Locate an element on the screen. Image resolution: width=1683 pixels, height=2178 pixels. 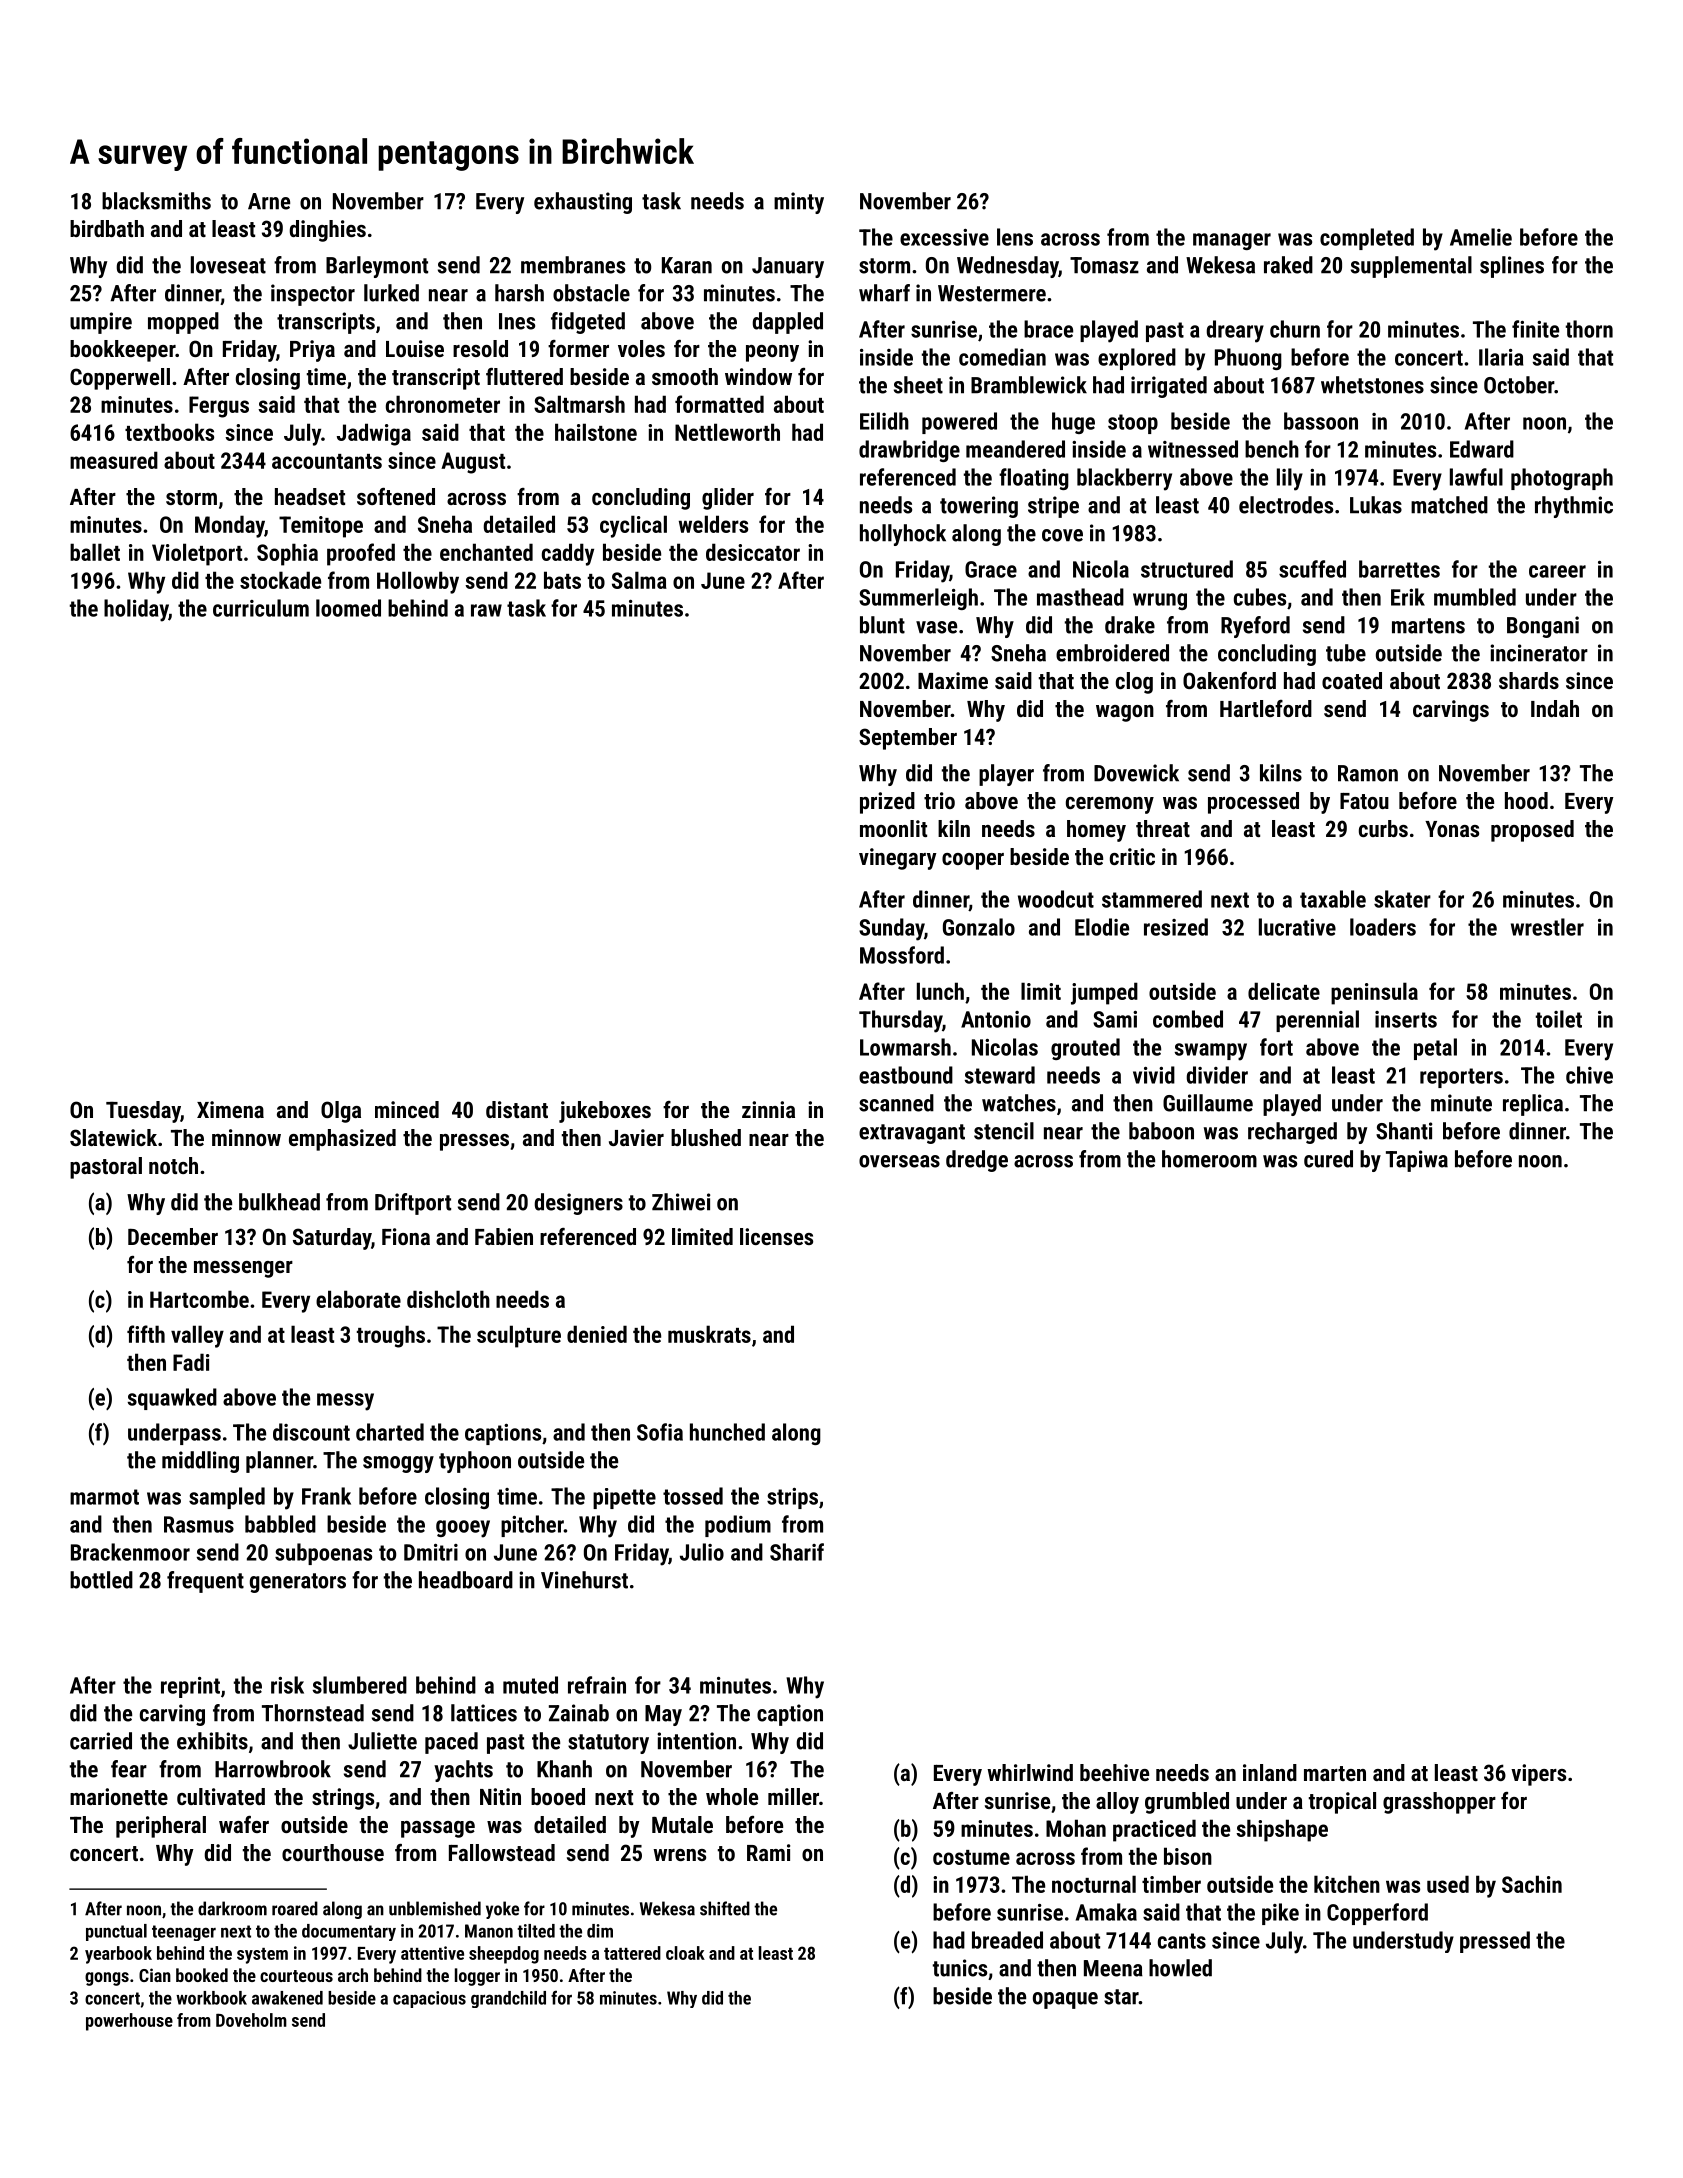
woodcut is located at coordinates (1056, 899).
